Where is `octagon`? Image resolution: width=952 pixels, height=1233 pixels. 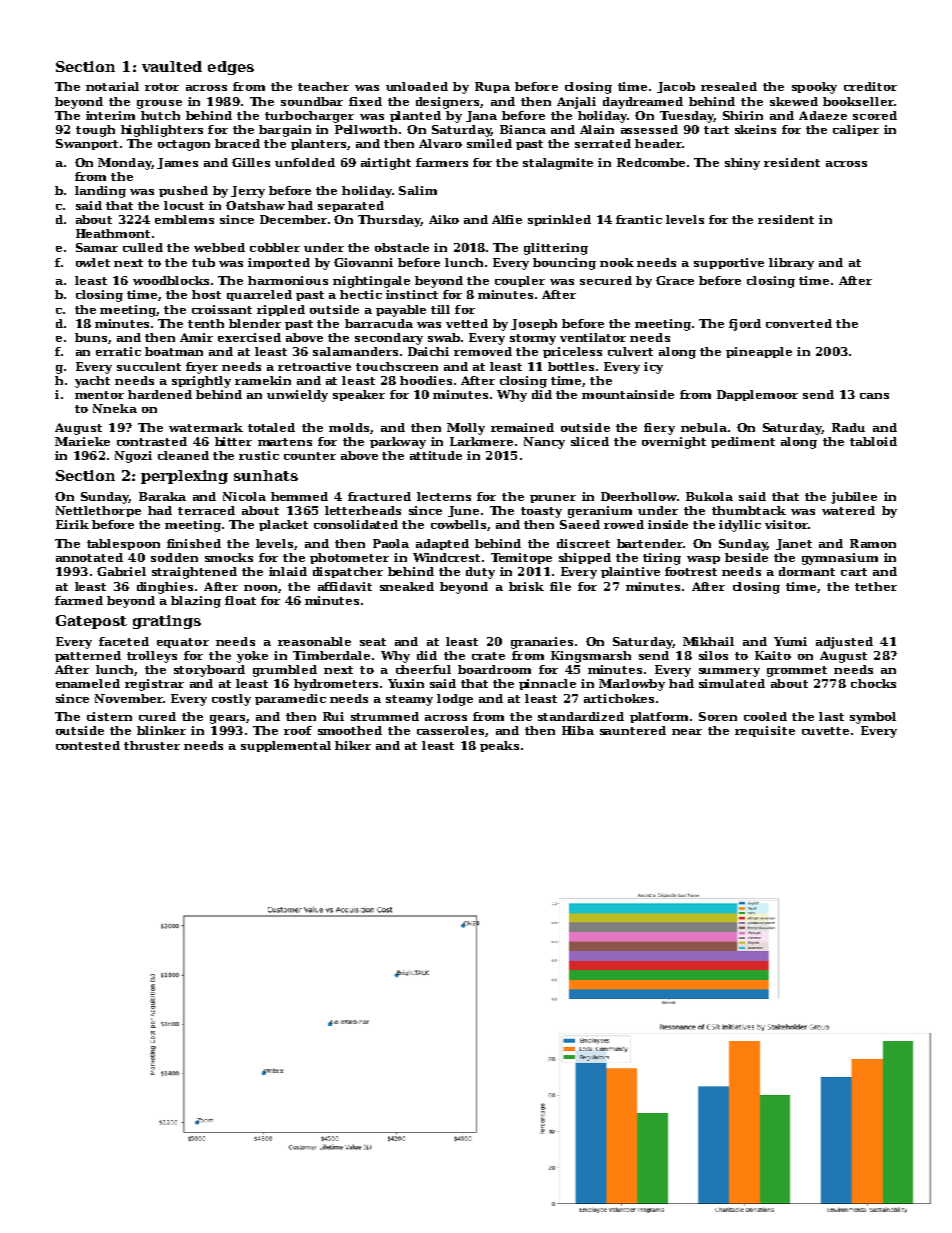
octagon is located at coordinates (184, 145).
